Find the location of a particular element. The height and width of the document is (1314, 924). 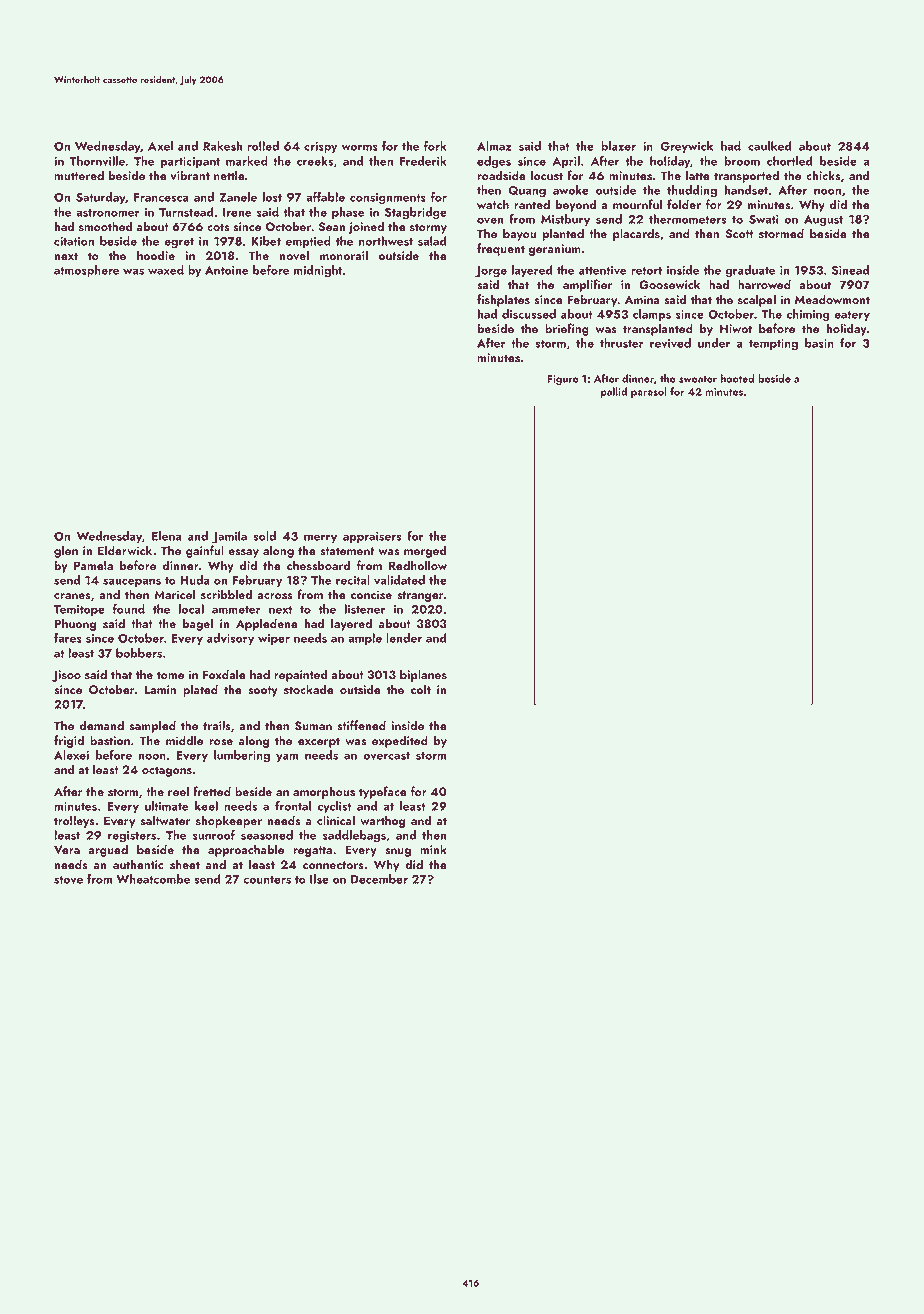

December is located at coordinates (379, 879).
